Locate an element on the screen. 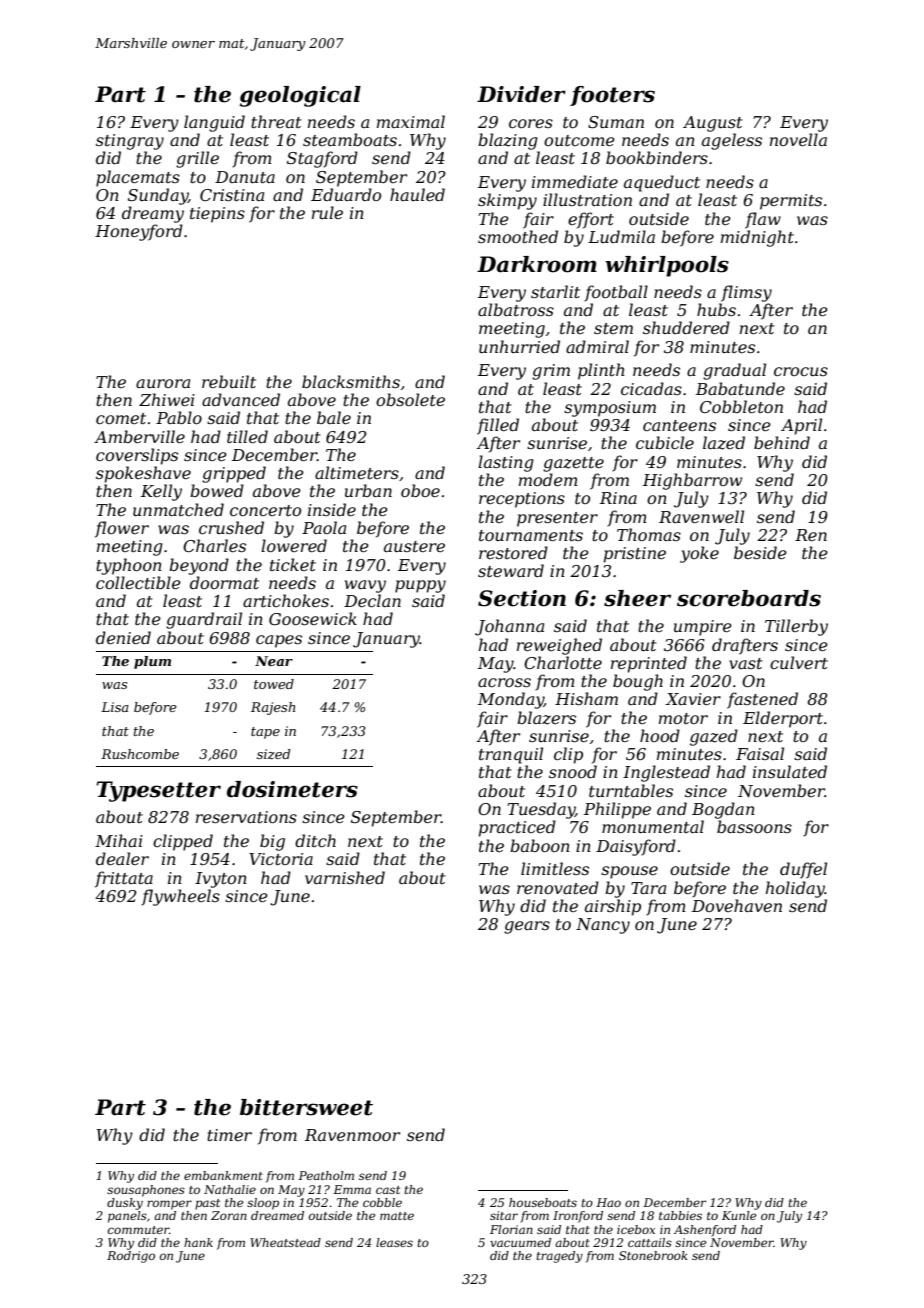  duffel is located at coordinates (803, 870).
